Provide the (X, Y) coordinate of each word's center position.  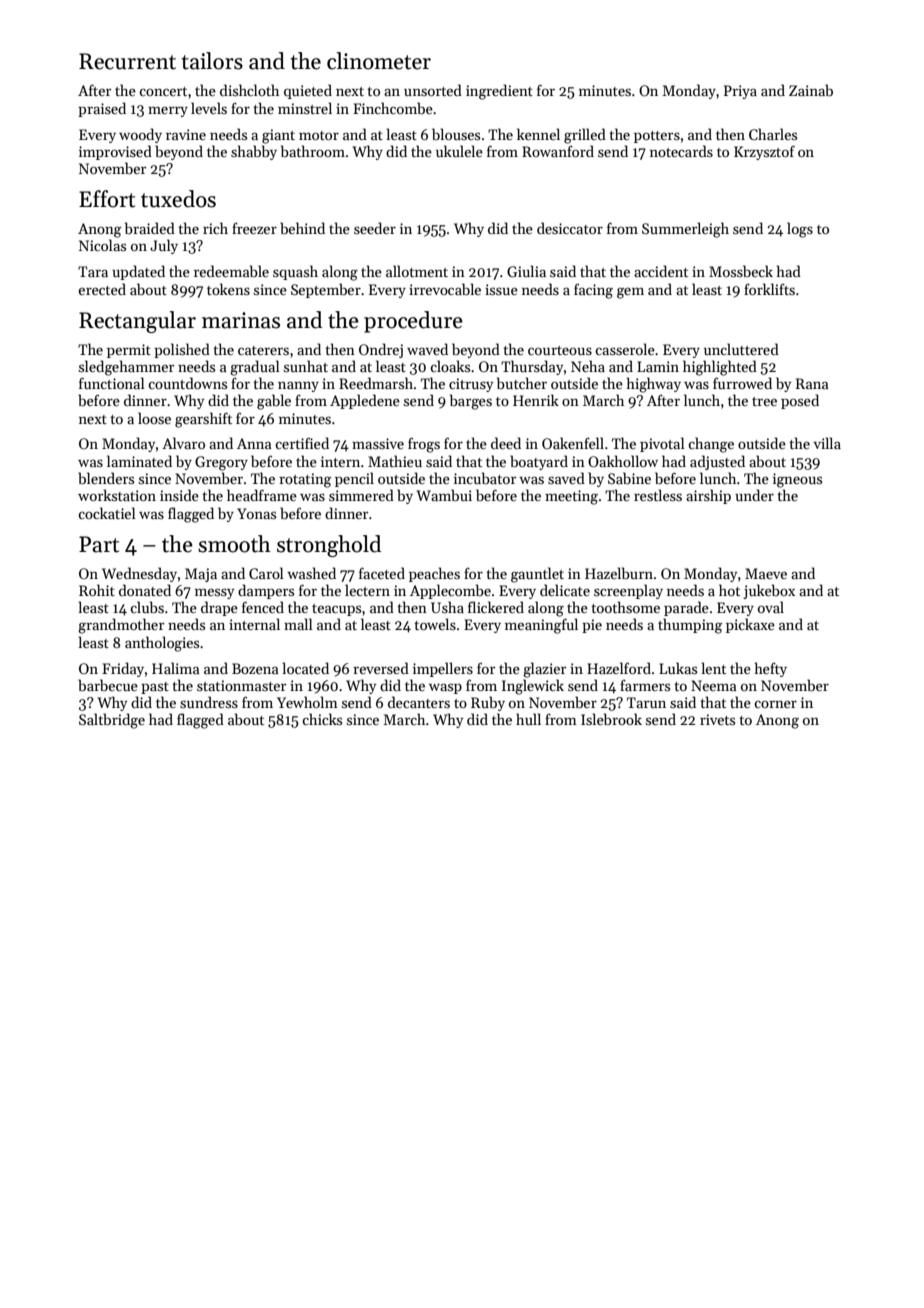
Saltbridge (112, 721)
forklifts (769, 289)
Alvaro (183, 443)
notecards (681, 151)
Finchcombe (393, 108)
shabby (254, 152)
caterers (263, 350)
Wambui (444, 495)
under (754, 495)
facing (593, 291)
